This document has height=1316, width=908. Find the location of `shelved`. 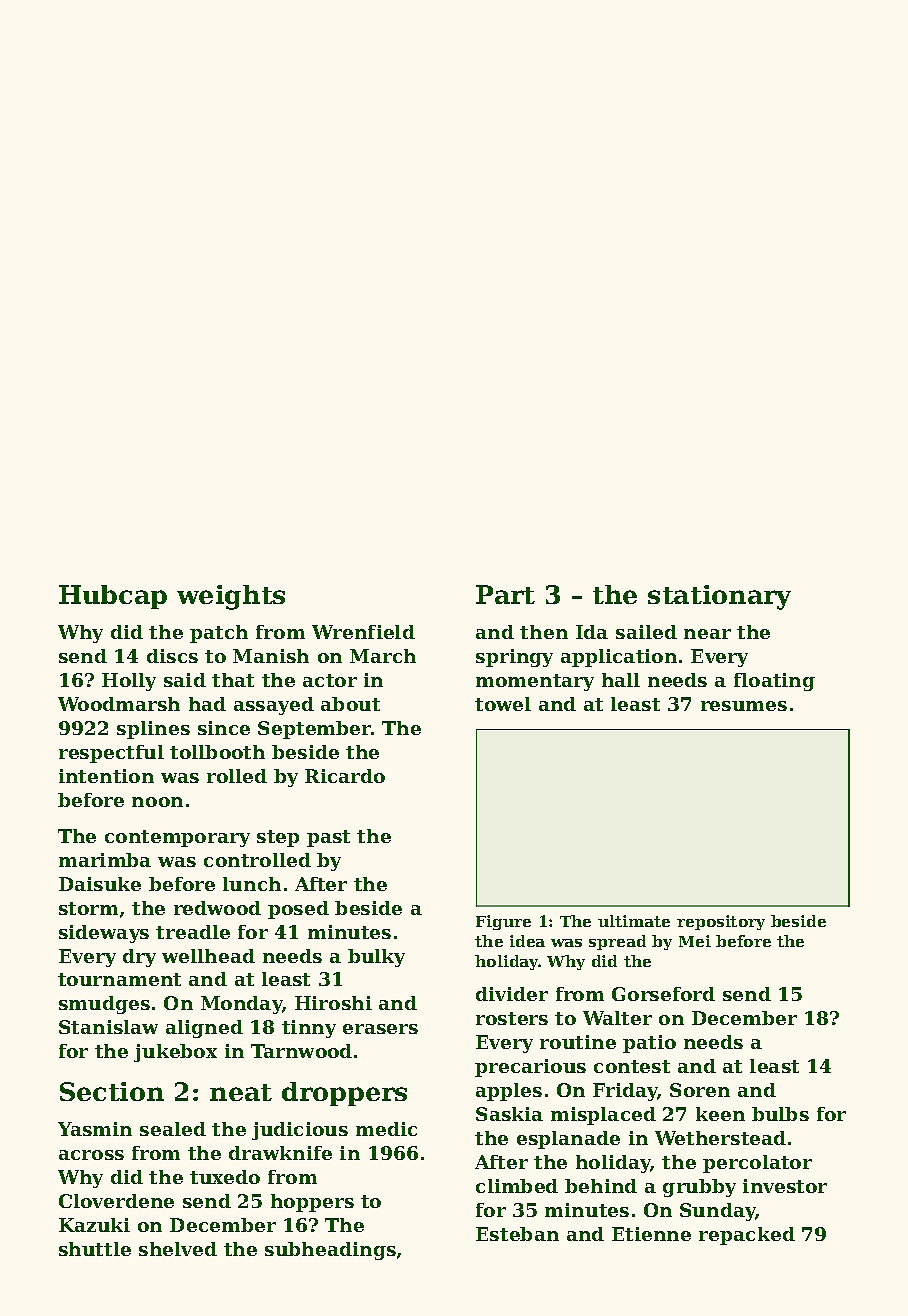

shelved is located at coordinates (178, 1249).
